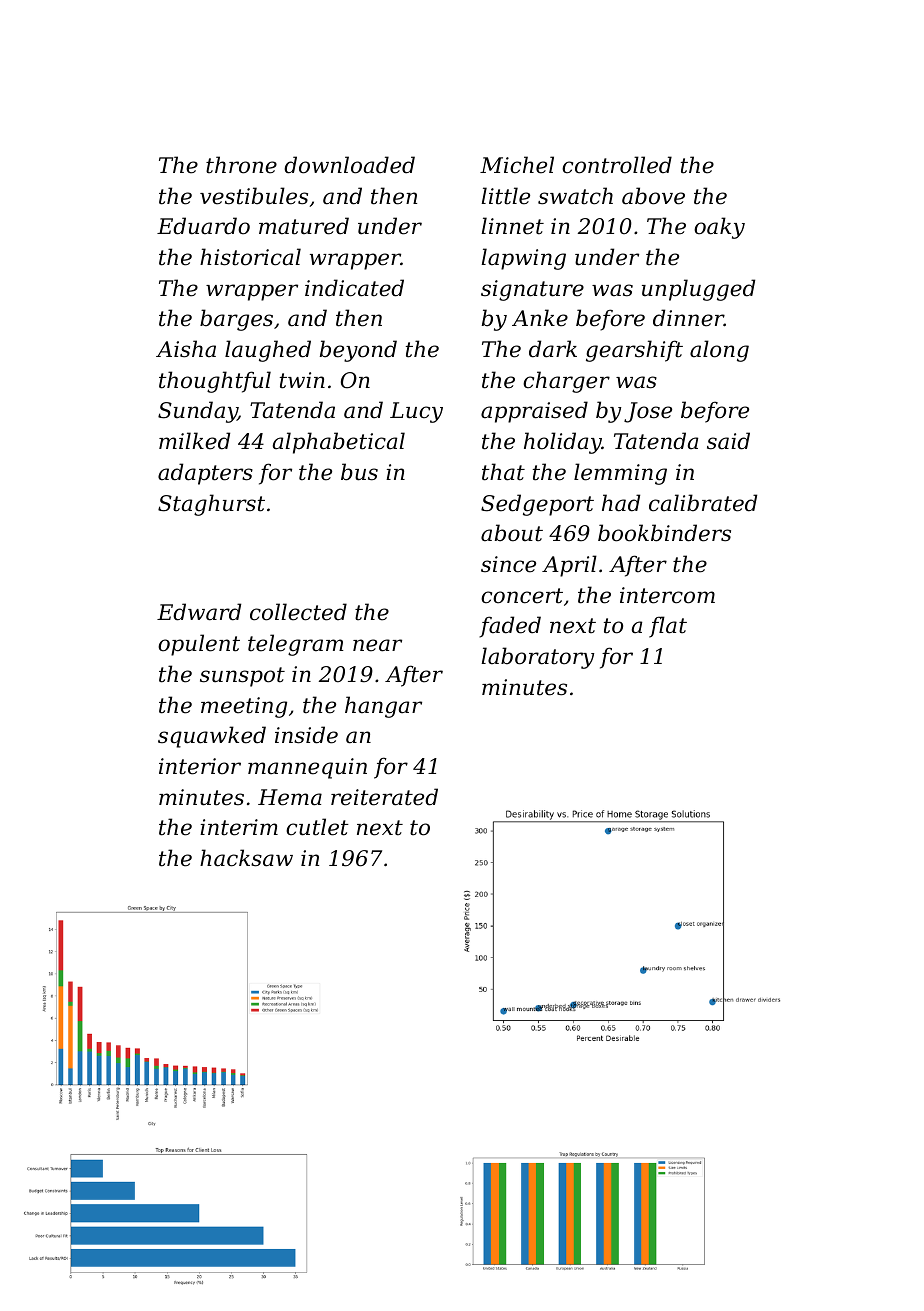  Describe the element at coordinates (241, 165) in the screenshot. I see `throne` at that location.
